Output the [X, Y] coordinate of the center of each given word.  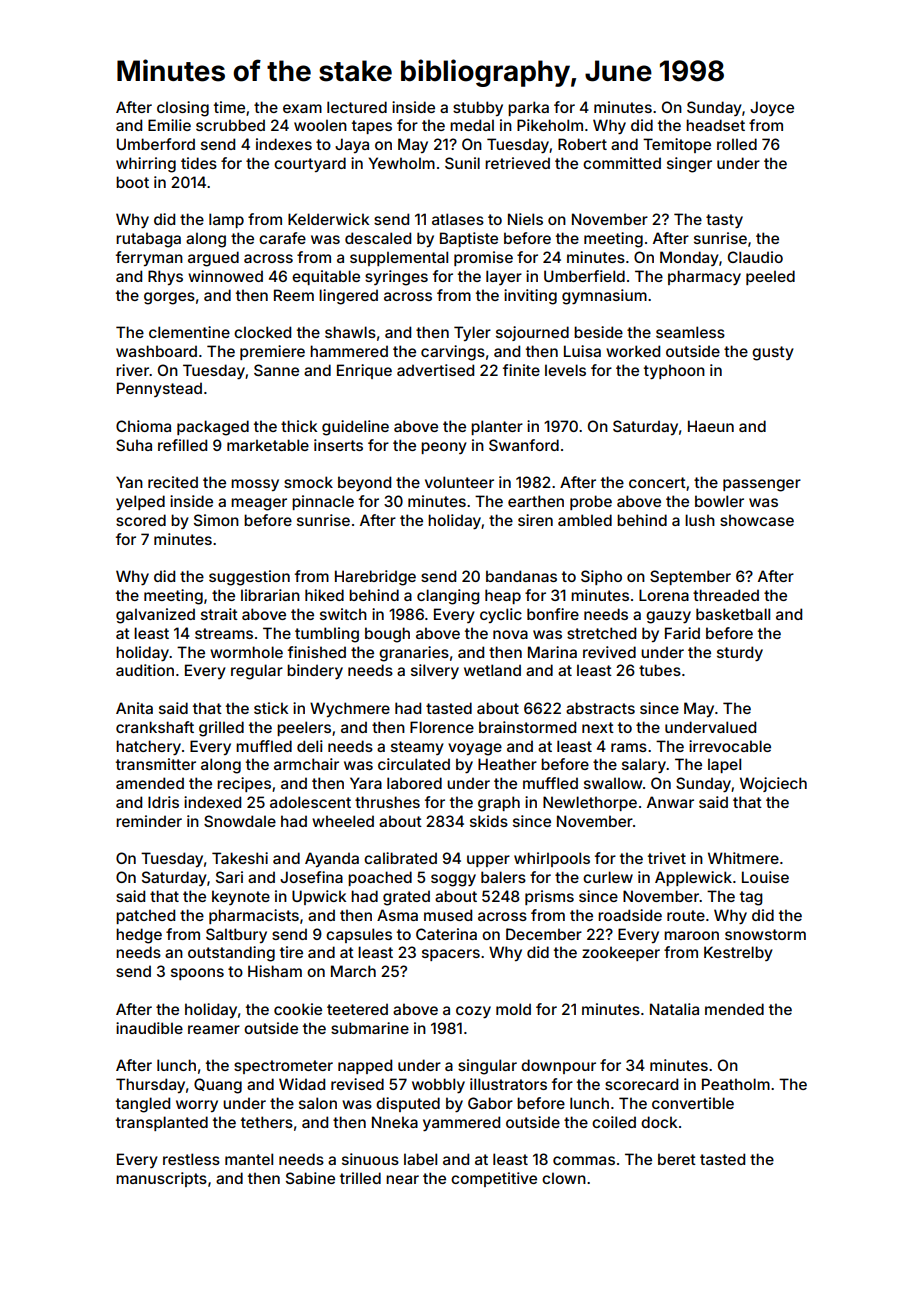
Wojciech [773, 784]
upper [488, 861]
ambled [585, 520]
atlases [458, 219]
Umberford [156, 144]
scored [141, 520]
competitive [494, 1179]
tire [291, 952]
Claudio [755, 257]
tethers [267, 1122]
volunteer [459, 482]
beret [677, 1159]
